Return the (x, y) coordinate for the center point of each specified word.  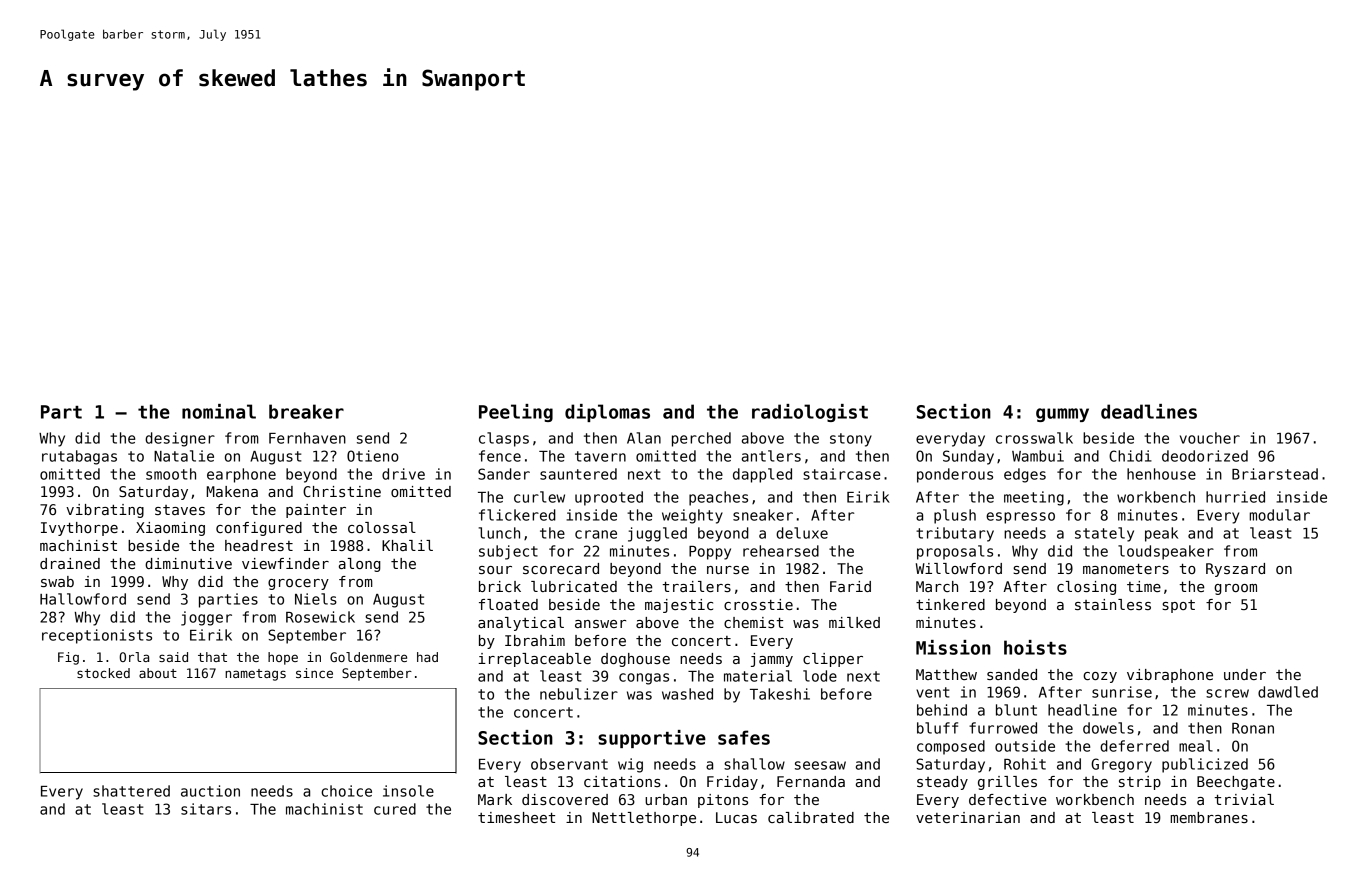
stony (851, 440)
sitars (206, 809)
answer (600, 624)
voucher (1210, 438)
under (1245, 674)
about (158, 673)
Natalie (184, 456)
